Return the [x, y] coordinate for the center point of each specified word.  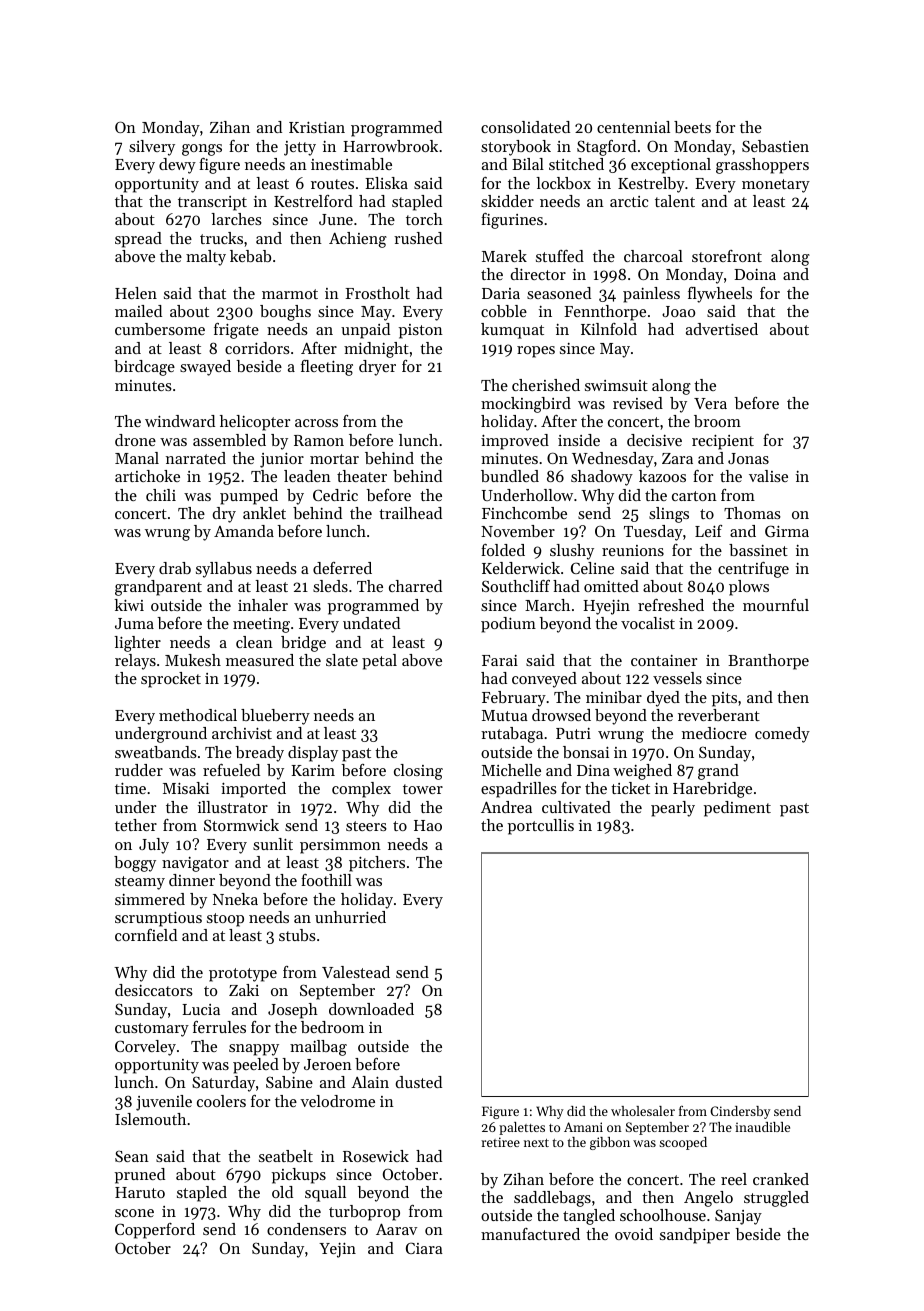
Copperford [155, 1231]
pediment [737, 809]
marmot [290, 294]
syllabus [224, 570]
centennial [633, 127]
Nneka [235, 899]
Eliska [386, 183]
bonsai [586, 752]
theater [362, 476]
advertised [722, 329]
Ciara [424, 1248]
